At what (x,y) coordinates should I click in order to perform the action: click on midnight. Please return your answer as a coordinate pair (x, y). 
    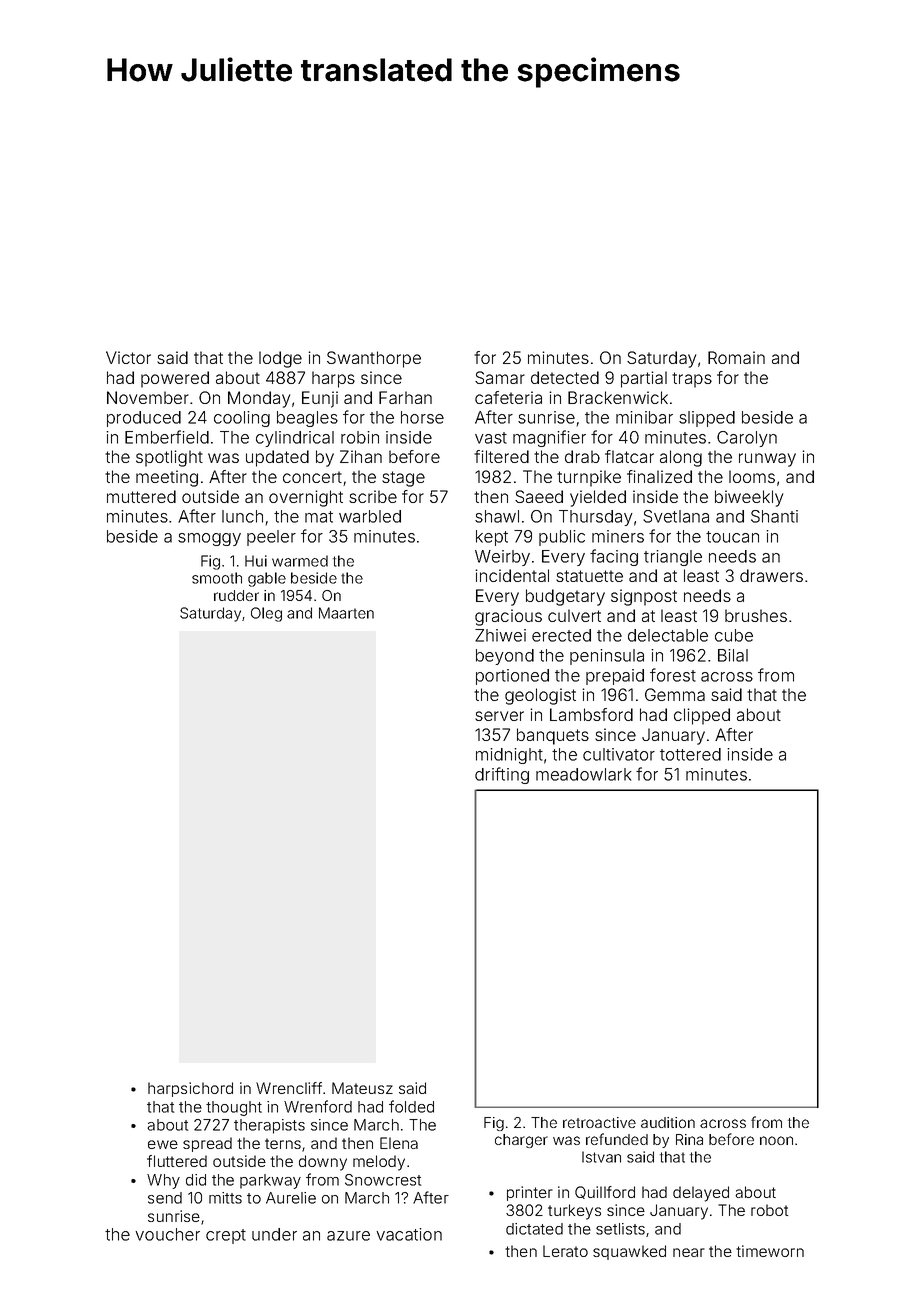
    Looking at the image, I should click on (509, 756).
